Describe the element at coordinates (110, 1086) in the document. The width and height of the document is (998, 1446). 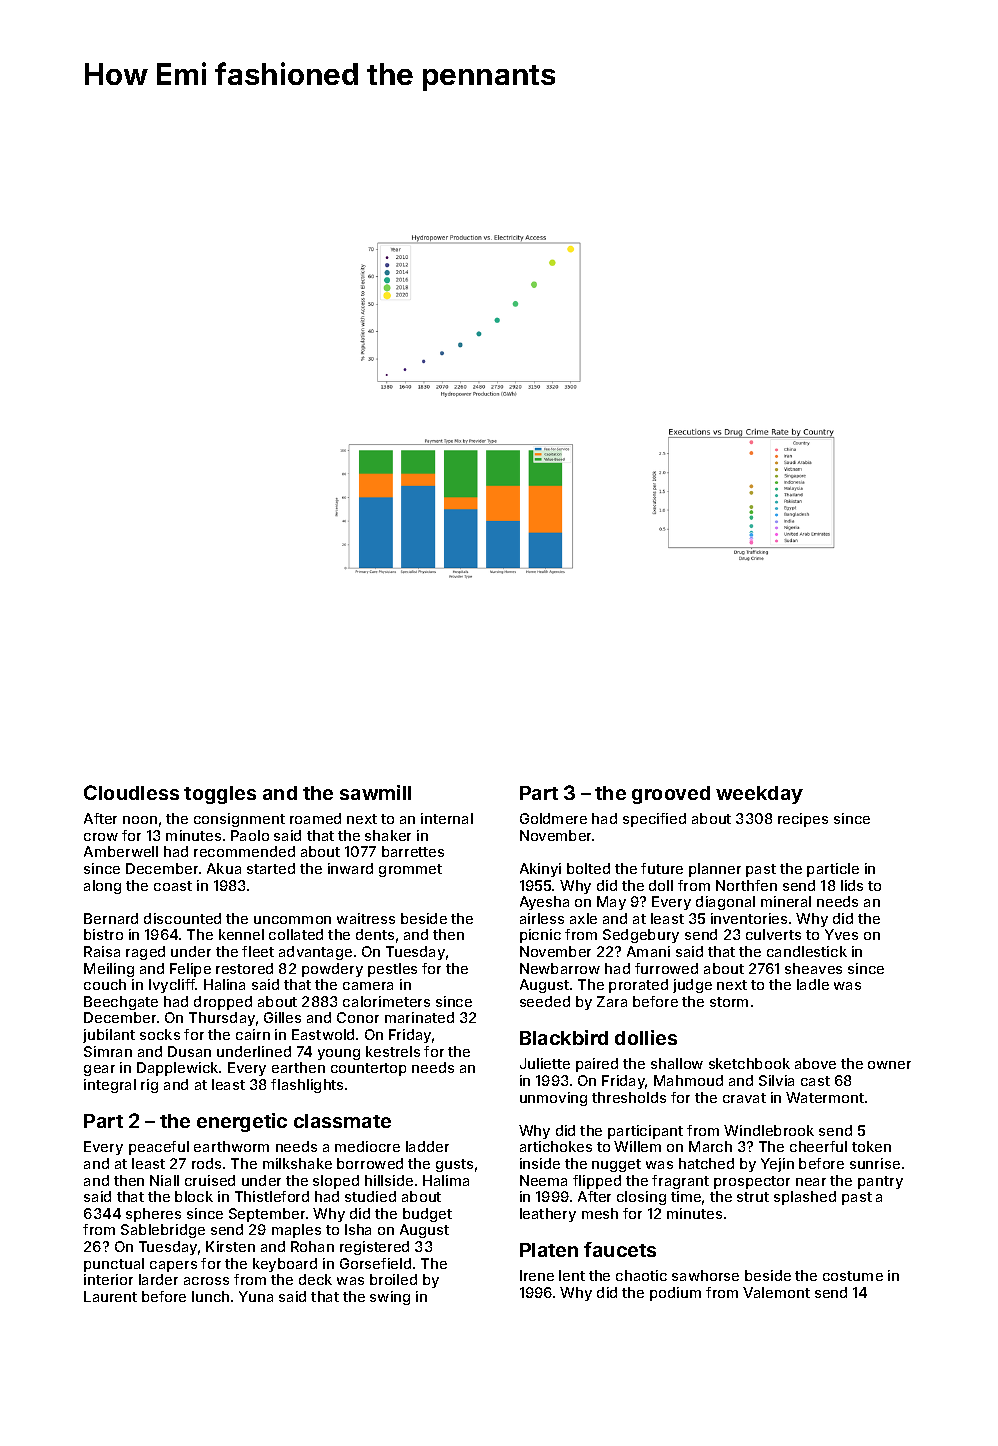
I see `integral` at that location.
